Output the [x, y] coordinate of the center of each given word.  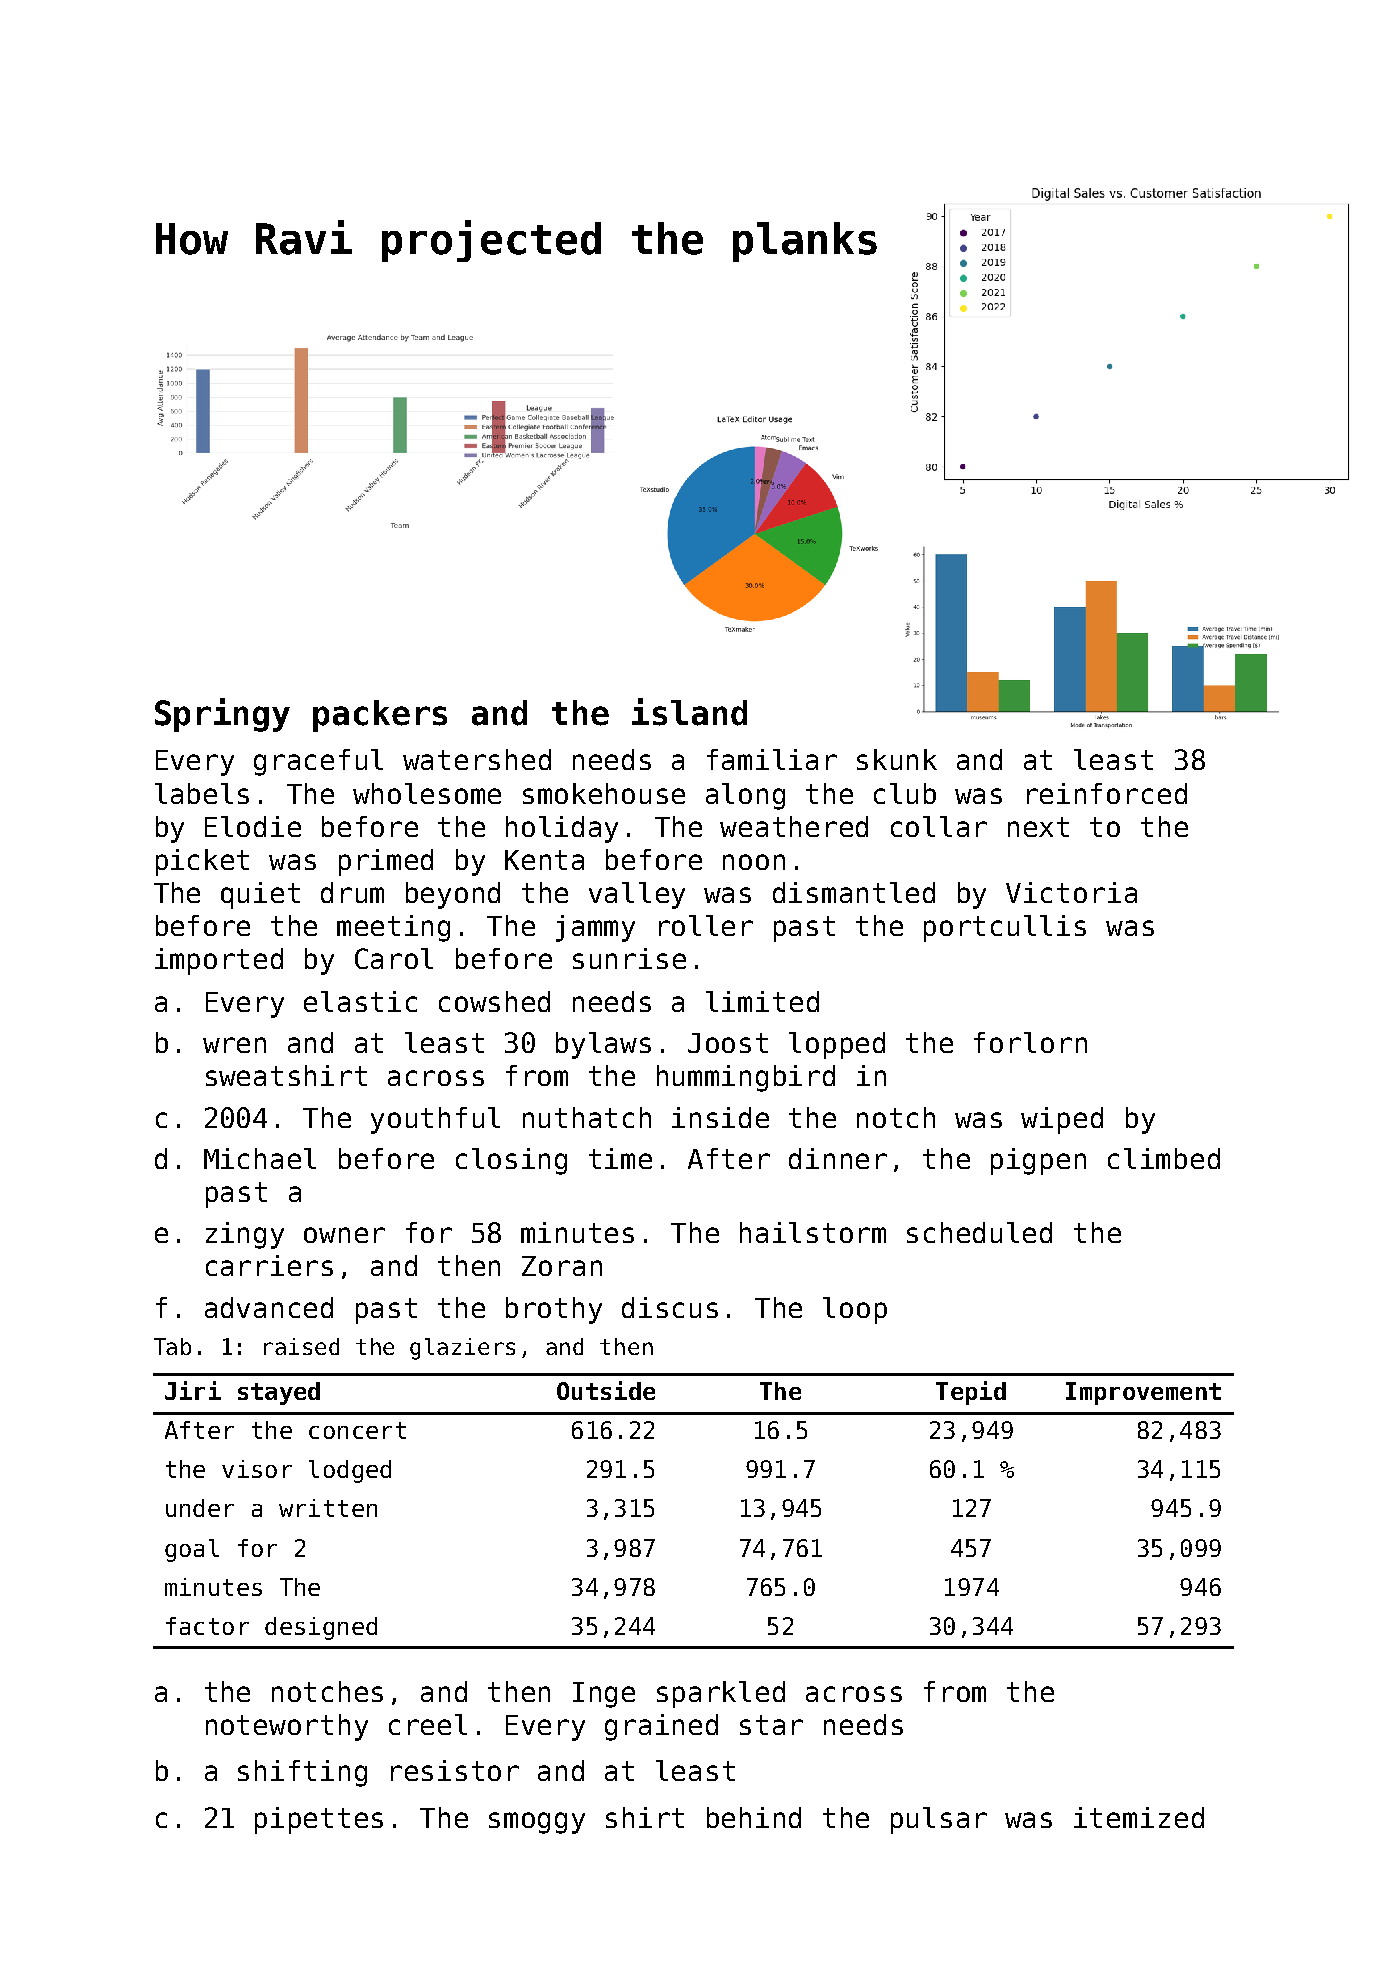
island [689, 712]
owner [344, 1235]
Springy [222, 715]
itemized [1139, 1817]
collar [939, 826]
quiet [260, 895]
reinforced [1107, 793]
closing [511, 1161]
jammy [595, 928]
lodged [350, 1471]
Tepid [971, 1393]
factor [207, 1626]
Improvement [1143, 1393]
